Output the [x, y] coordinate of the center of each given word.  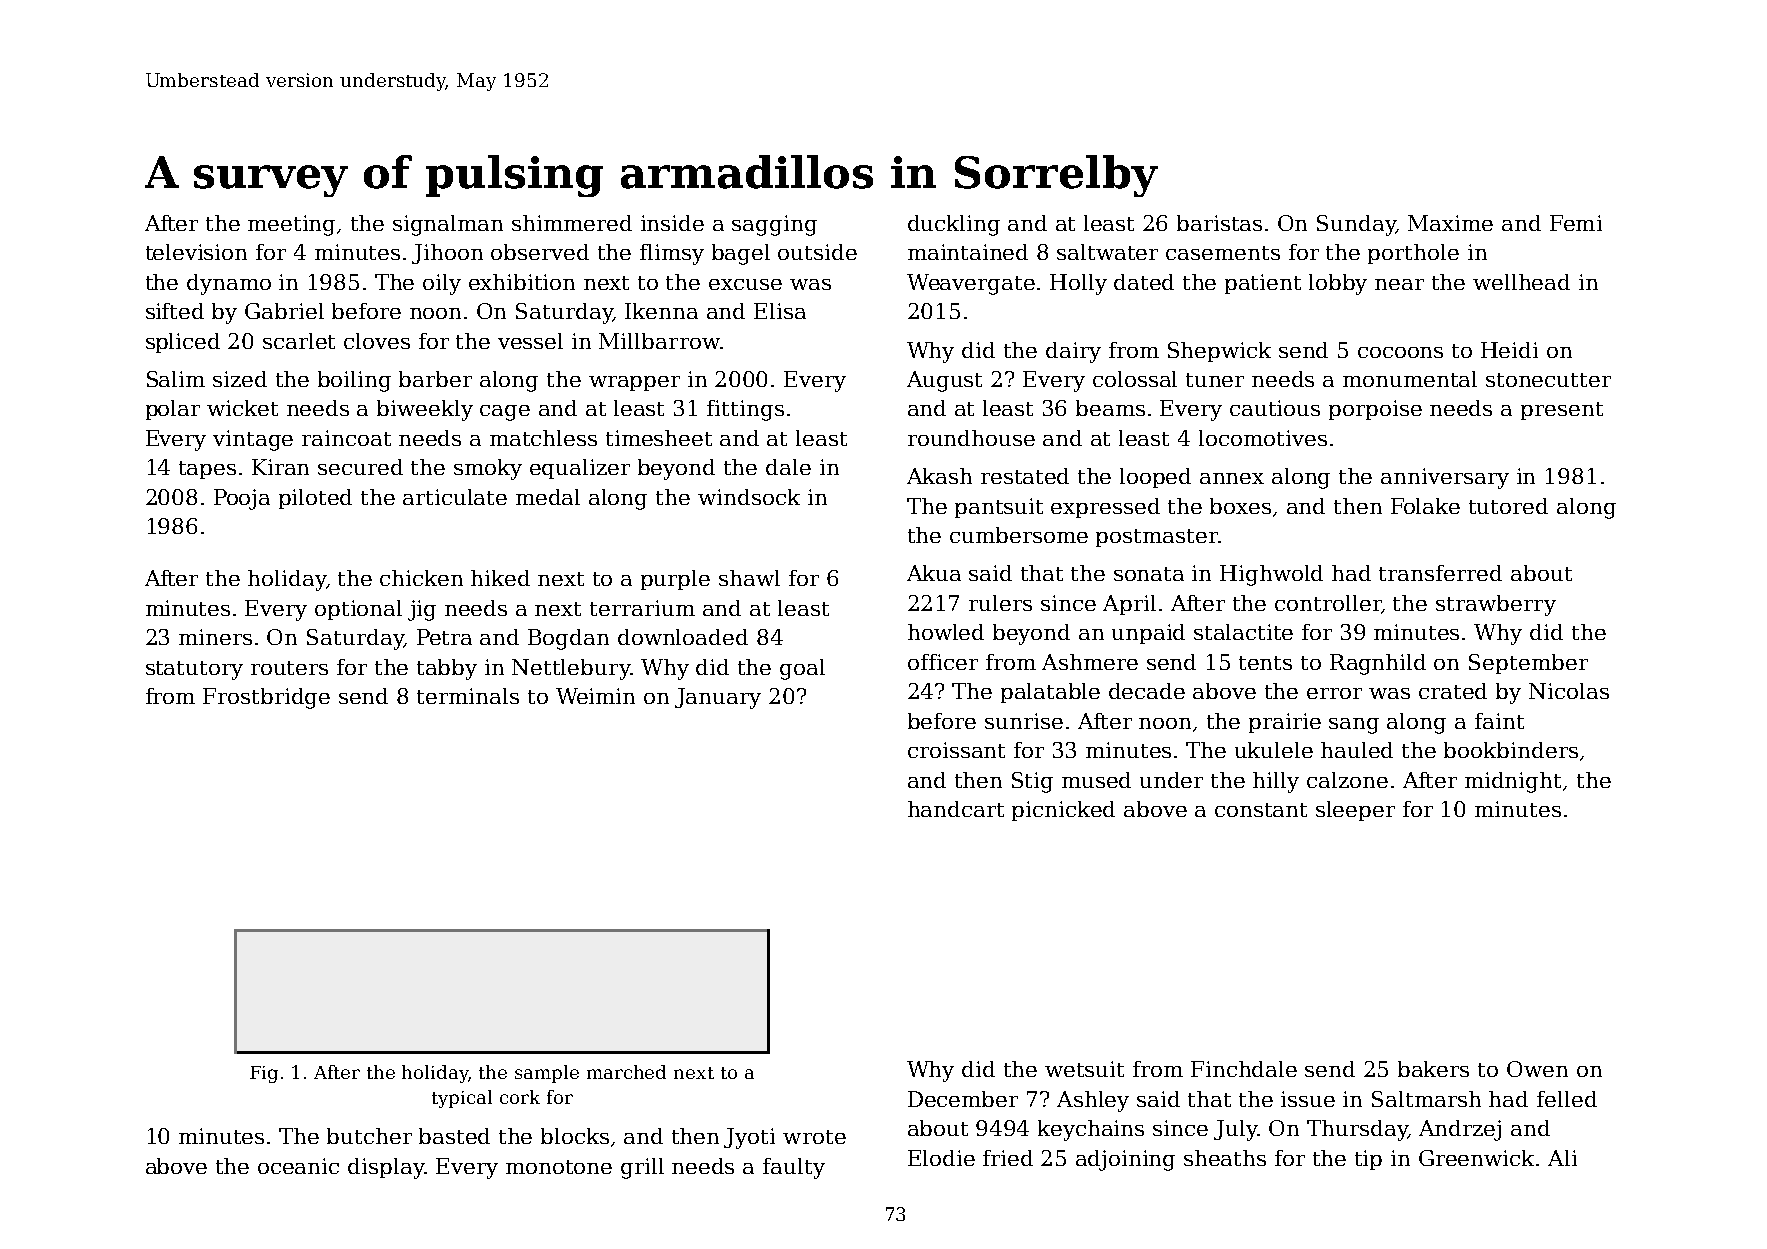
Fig [264, 1074]
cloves [377, 341]
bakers [1433, 1069]
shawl [749, 578]
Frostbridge [266, 698]
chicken [421, 578]
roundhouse [971, 438]
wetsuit [1084, 1069]
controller [1328, 603]
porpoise [1375, 410]
